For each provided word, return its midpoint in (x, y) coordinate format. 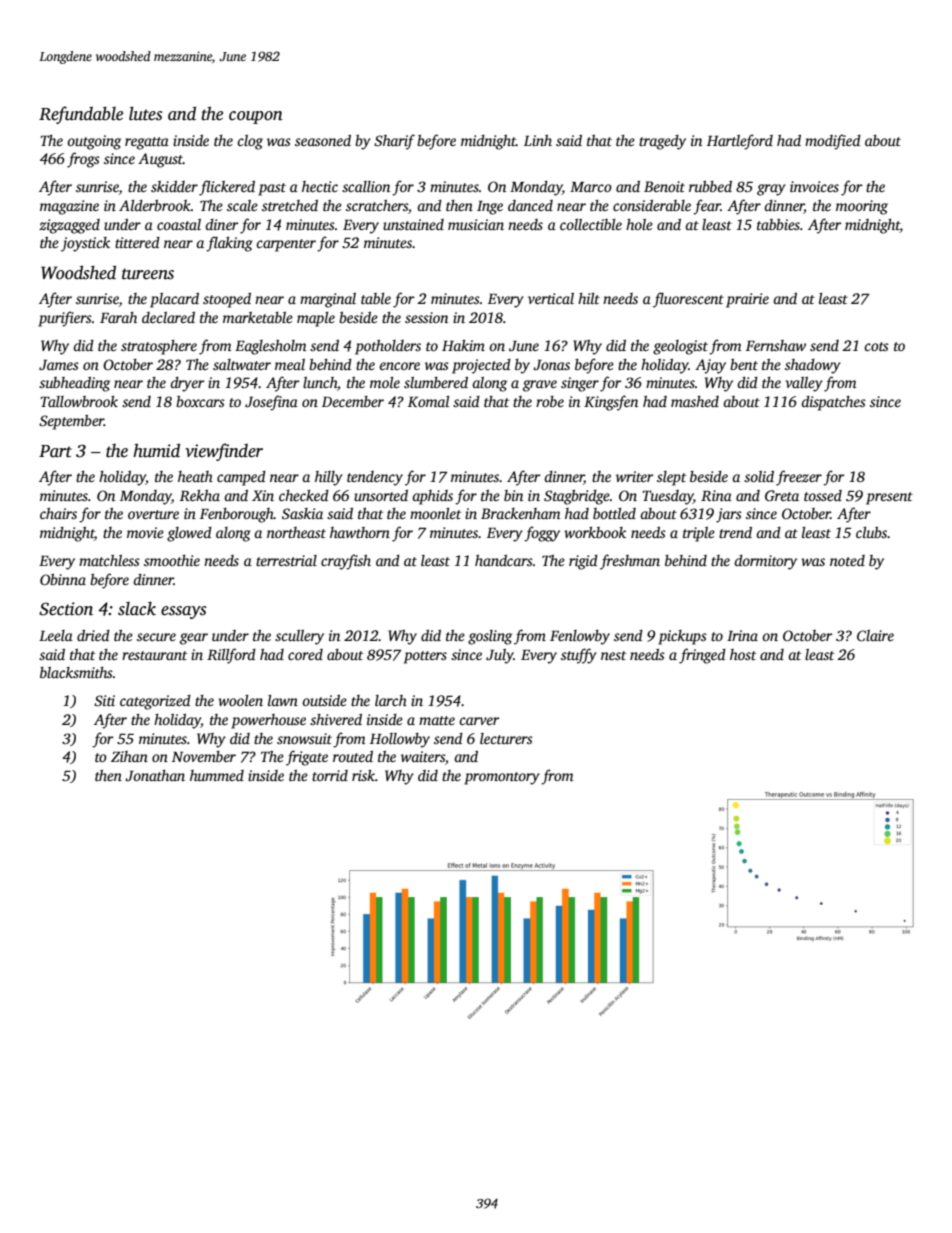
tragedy (662, 142)
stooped (227, 300)
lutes (145, 113)
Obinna (63, 579)
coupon (256, 117)
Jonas (551, 365)
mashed (695, 401)
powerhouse (268, 721)
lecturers (506, 738)
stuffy (579, 656)
